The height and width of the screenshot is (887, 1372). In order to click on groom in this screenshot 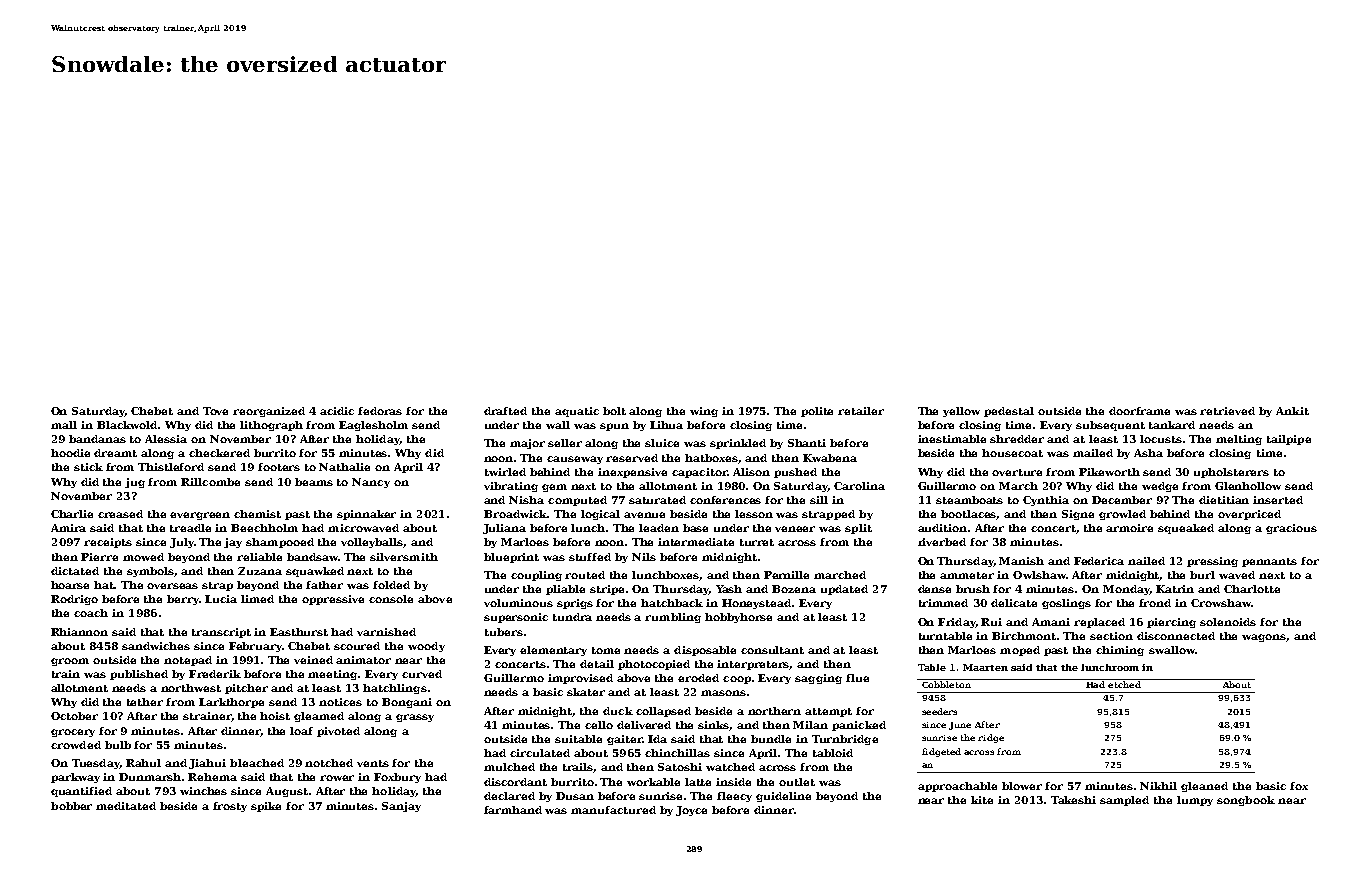, I will do `click(70, 662)`.
